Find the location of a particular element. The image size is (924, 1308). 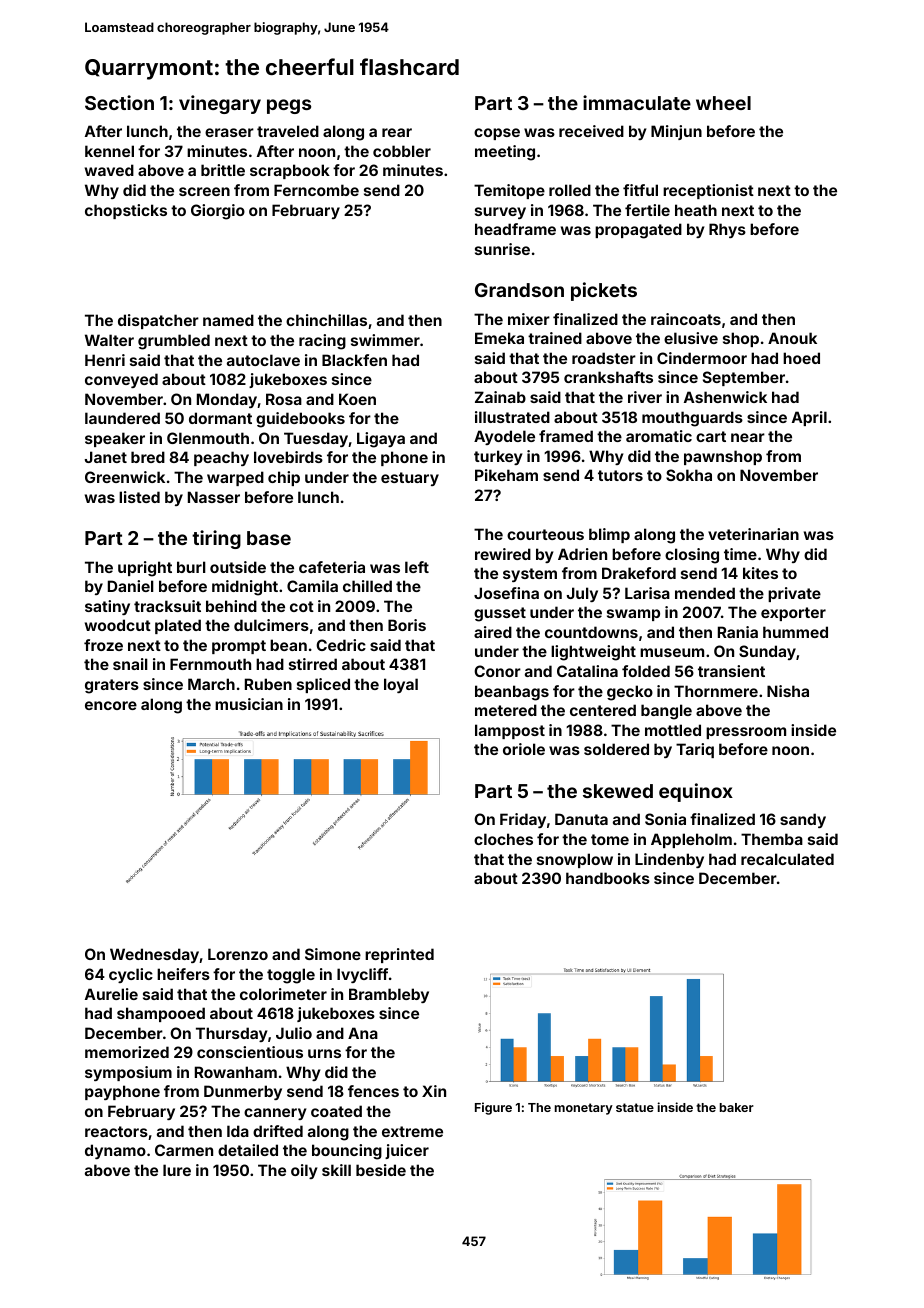

juicer is located at coordinates (407, 1151).
